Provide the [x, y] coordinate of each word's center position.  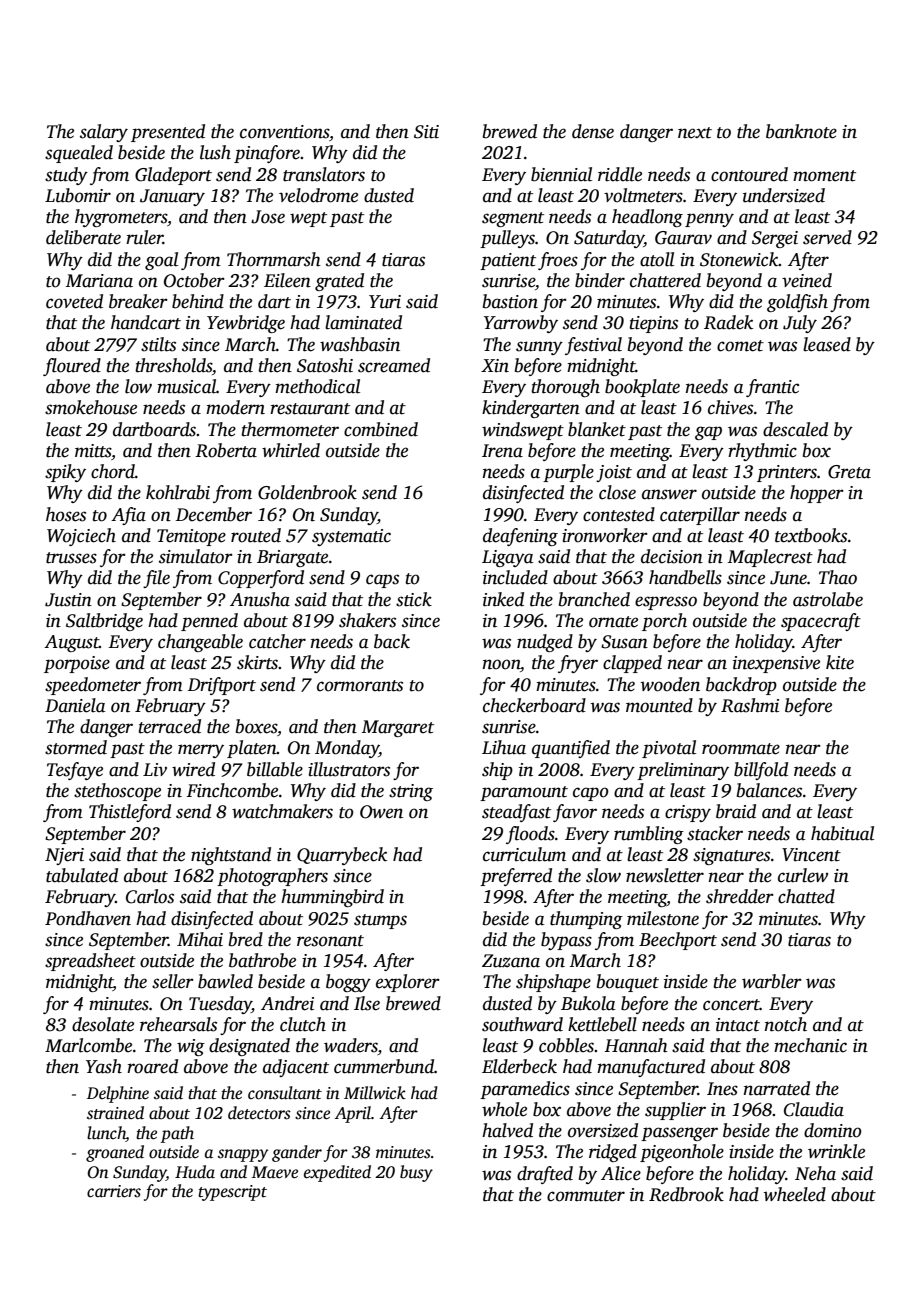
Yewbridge [246, 324]
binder [600, 280]
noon [501, 664]
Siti [426, 132]
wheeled [795, 1194]
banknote [801, 131]
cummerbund [384, 1066]
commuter [586, 1196]
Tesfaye [75, 771]
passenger [679, 1134]
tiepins [653, 324]
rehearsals [178, 1024]
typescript [232, 1193]
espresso [666, 603]
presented [168, 133]
